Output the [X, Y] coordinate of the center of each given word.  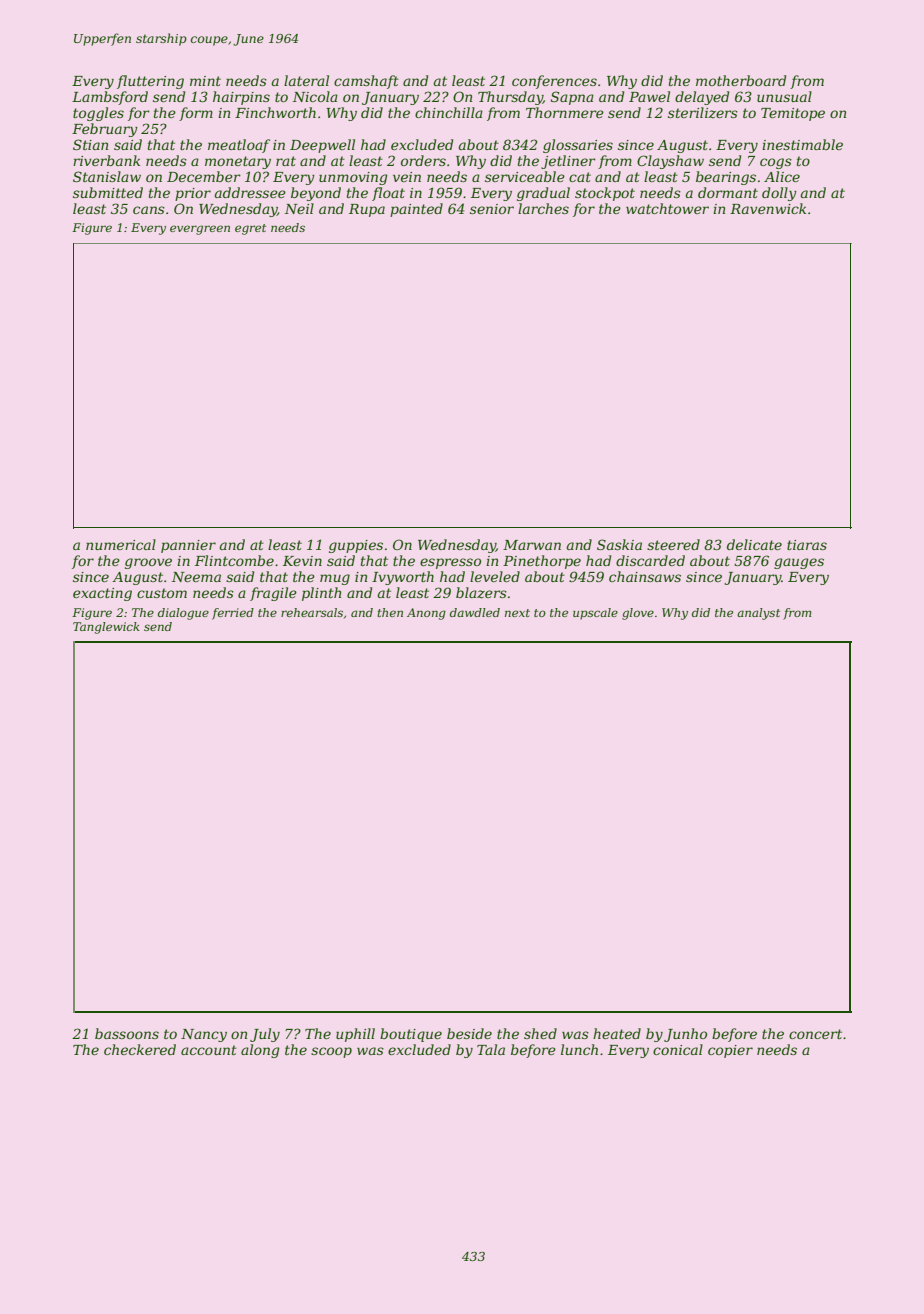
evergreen [200, 230]
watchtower [667, 208]
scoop [331, 1052]
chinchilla [449, 112]
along [260, 1051]
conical [678, 1049]
